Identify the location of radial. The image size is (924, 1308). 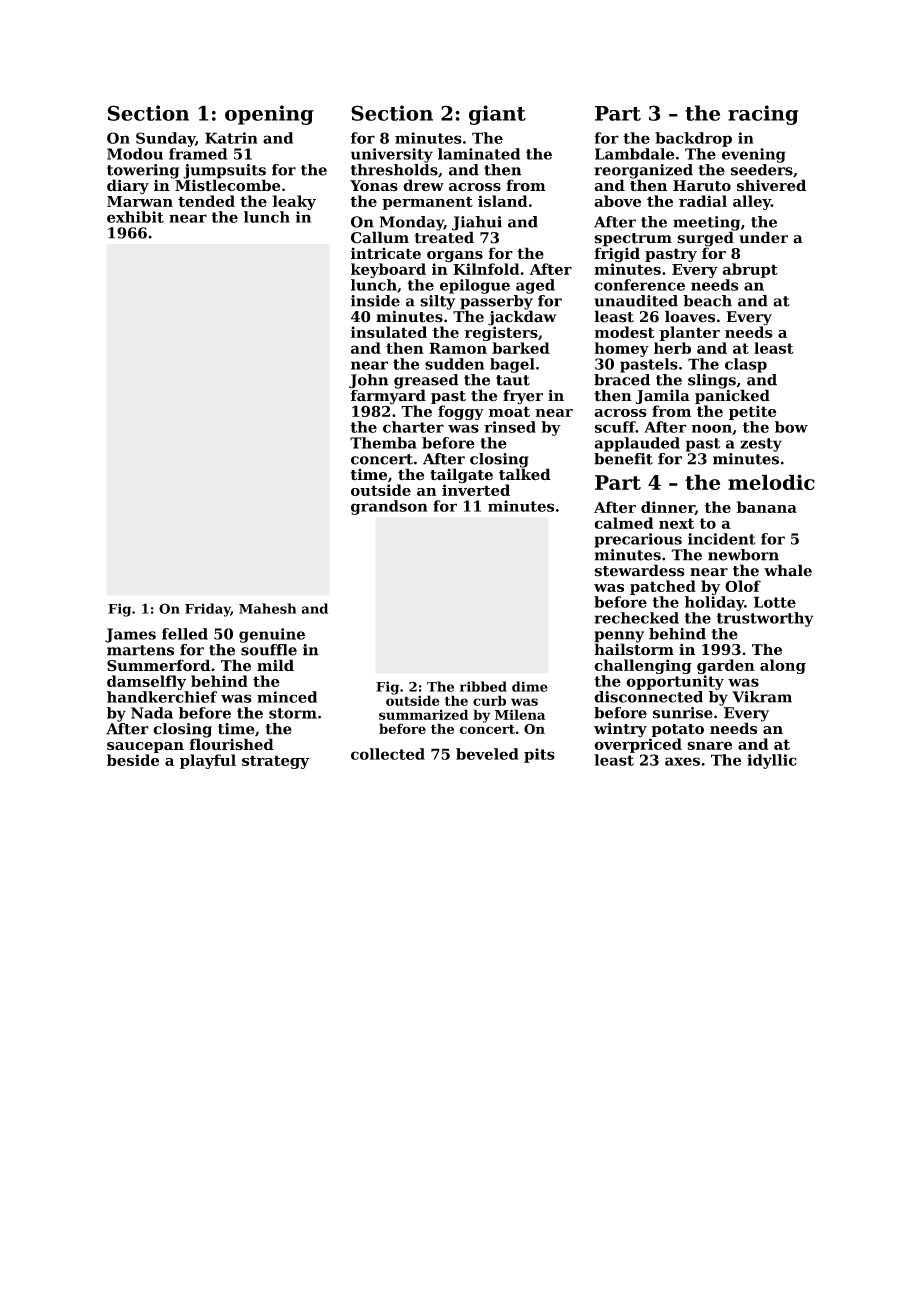
(703, 201).
